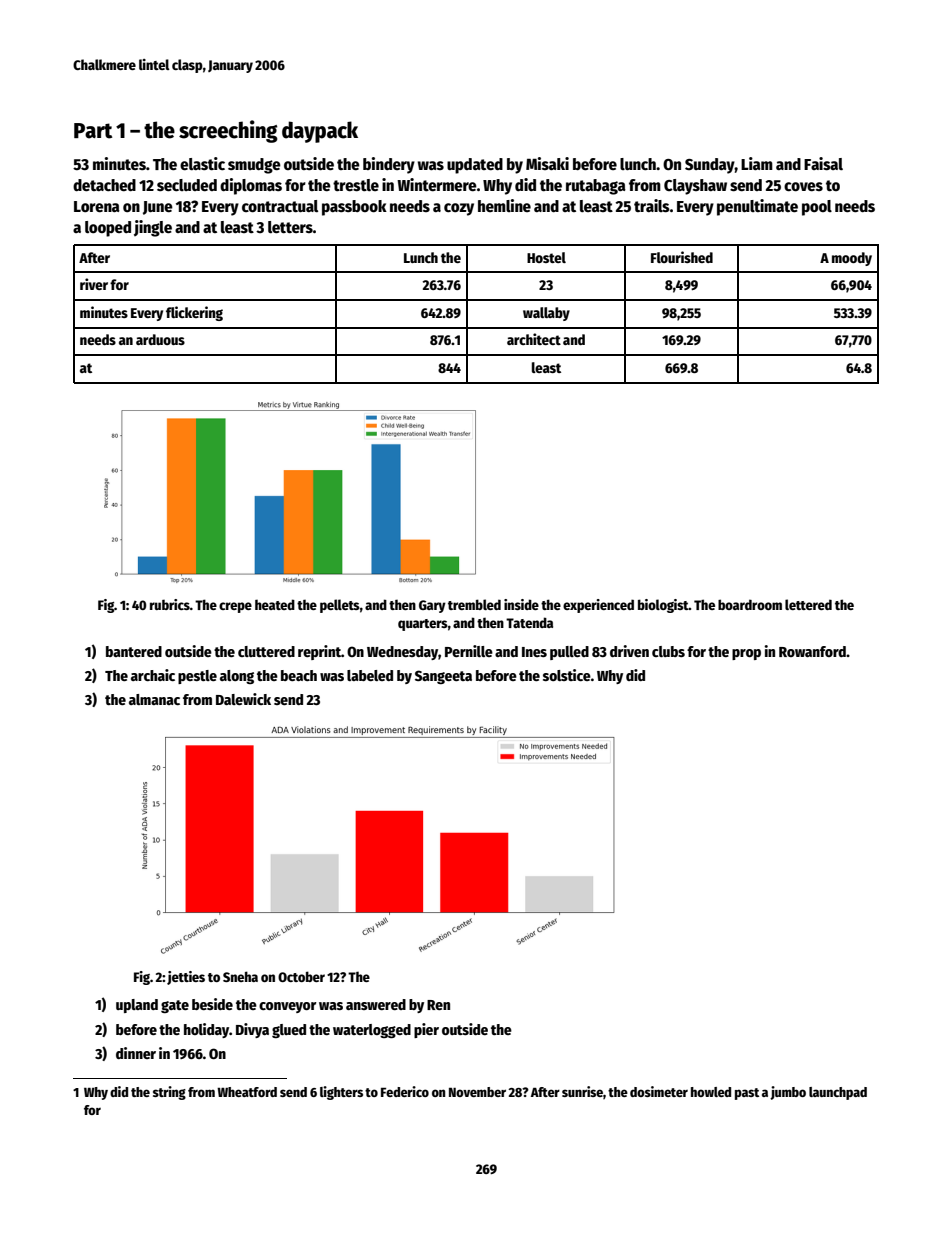  Describe the element at coordinates (160, 339) in the screenshot. I see `arduous` at that location.
